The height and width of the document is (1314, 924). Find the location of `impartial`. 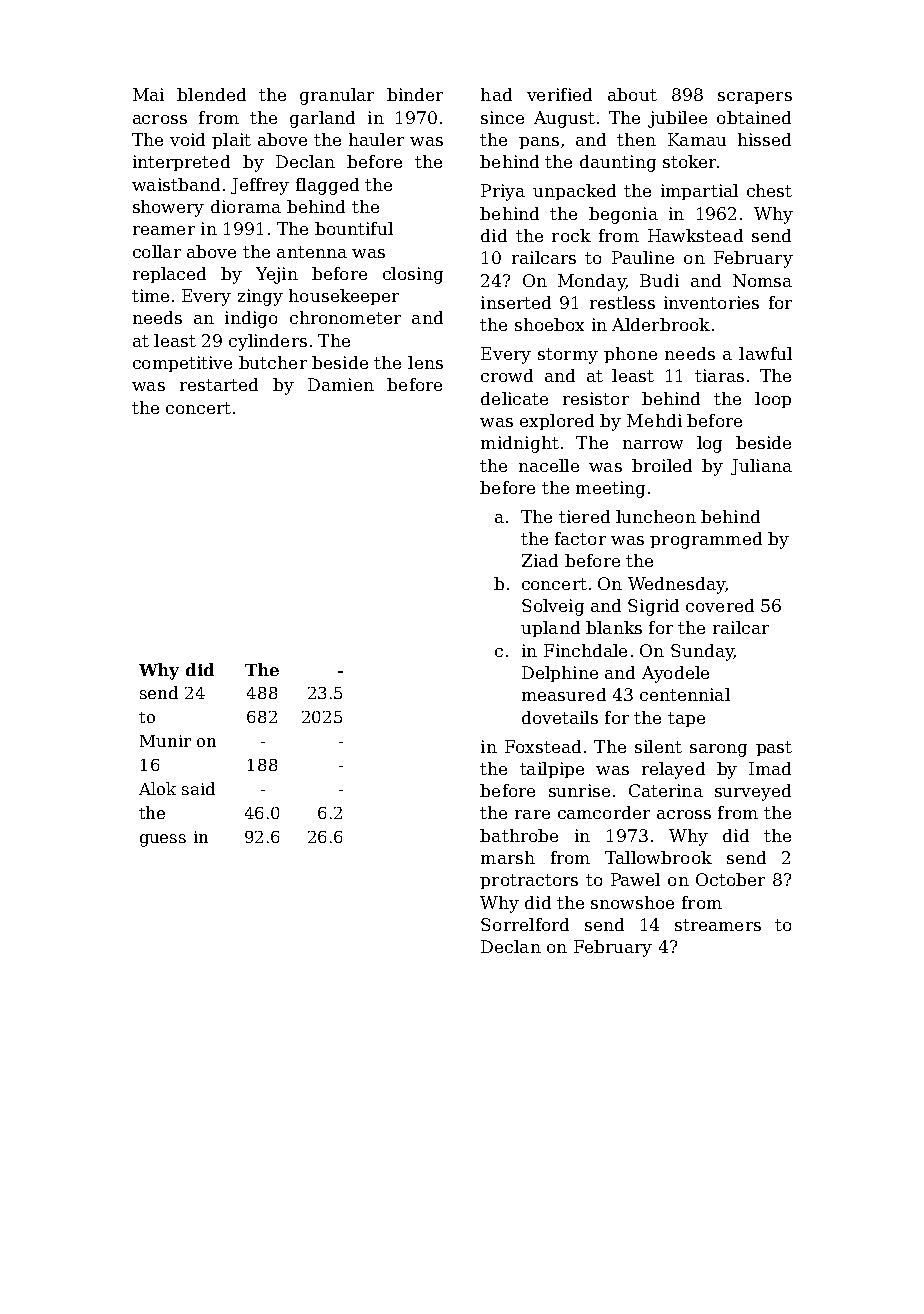

impartial is located at coordinates (699, 192).
